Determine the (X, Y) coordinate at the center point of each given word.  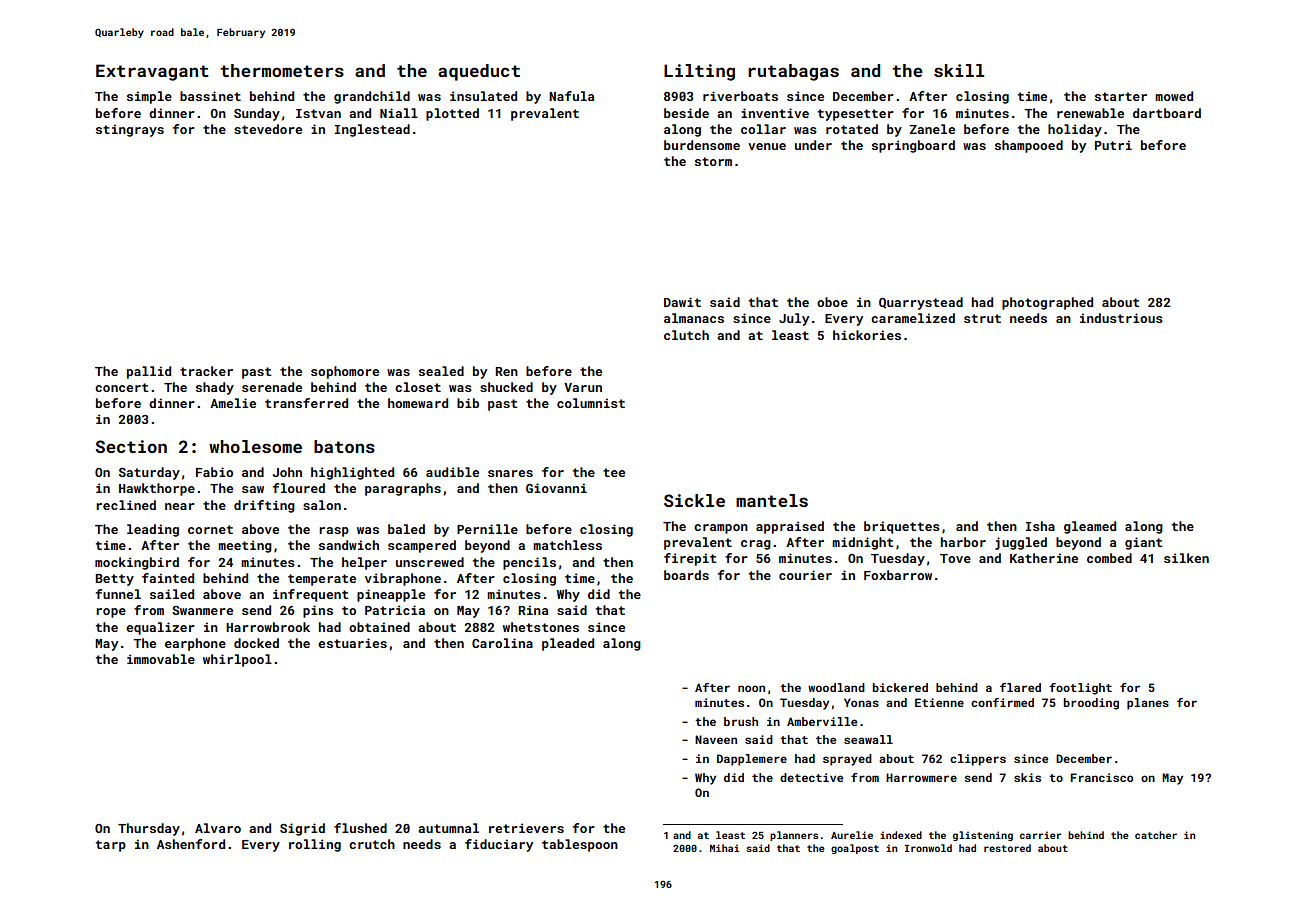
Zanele (932, 129)
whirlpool (237, 660)
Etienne (939, 702)
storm (713, 161)
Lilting (699, 72)
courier (805, 575)
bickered (900, 687)
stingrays (130, 130)
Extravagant (152, 72)
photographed (1047, 303)
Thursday (149, 829)
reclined (126, 505)
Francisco (1102, 777)
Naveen (716, 739)
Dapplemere (752, 760)
